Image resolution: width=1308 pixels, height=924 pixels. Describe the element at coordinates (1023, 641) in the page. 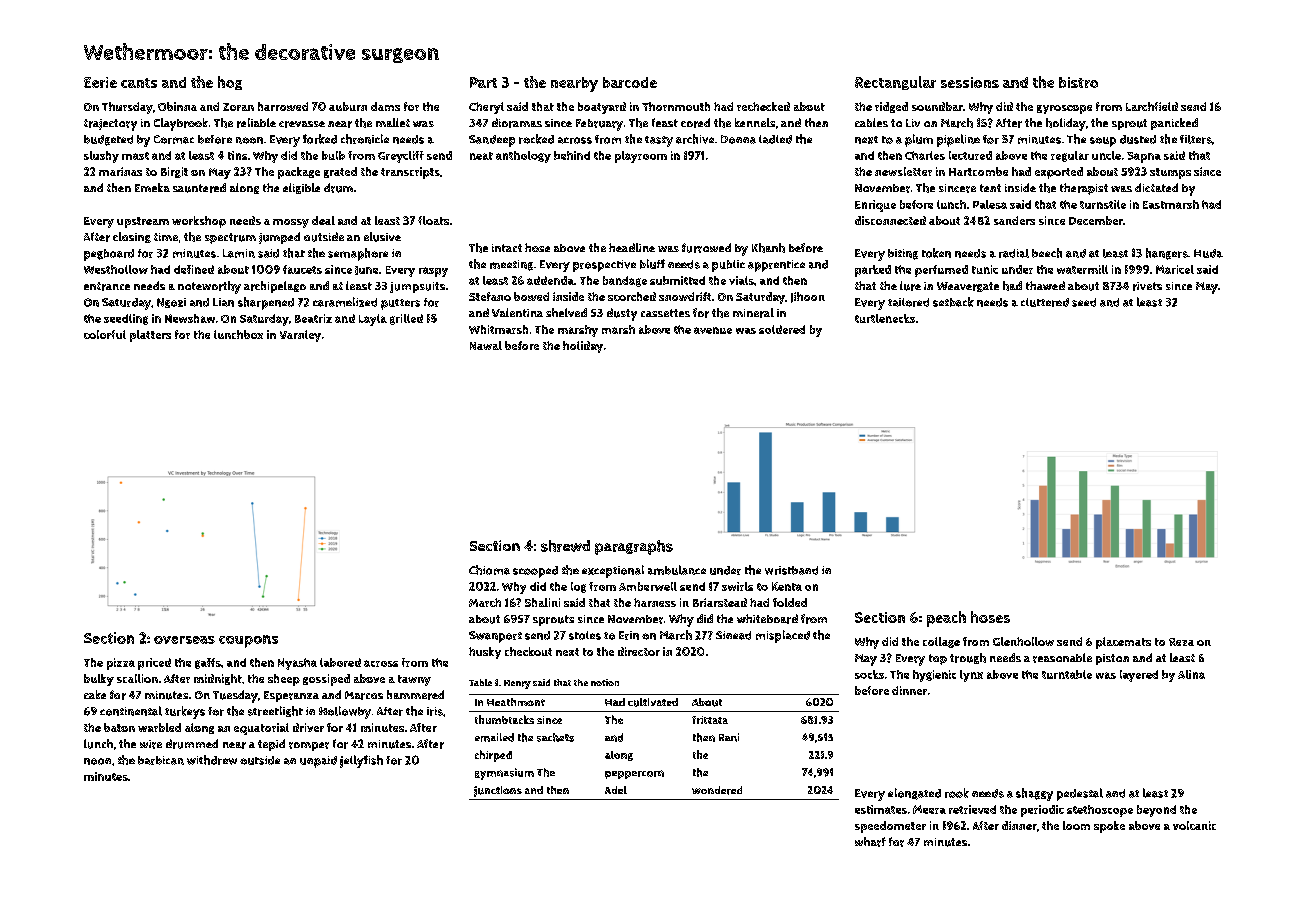

I see `Glenhollow` at that location.
